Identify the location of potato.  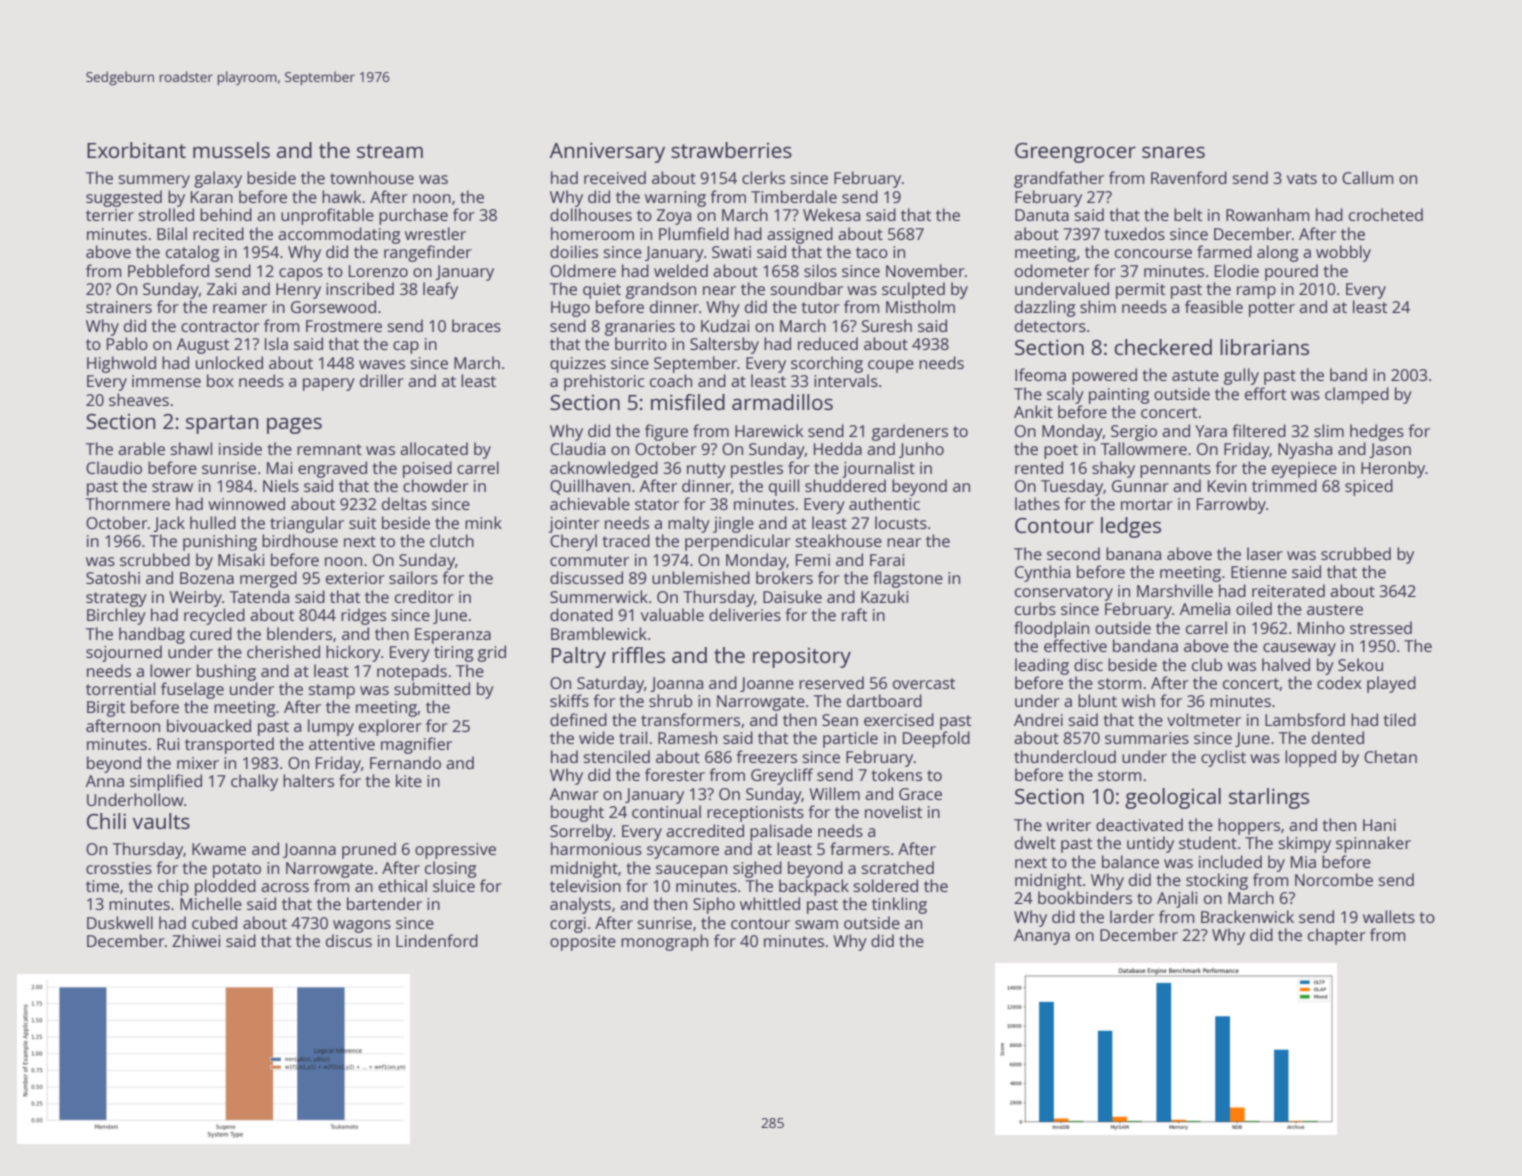
(237, 870).
